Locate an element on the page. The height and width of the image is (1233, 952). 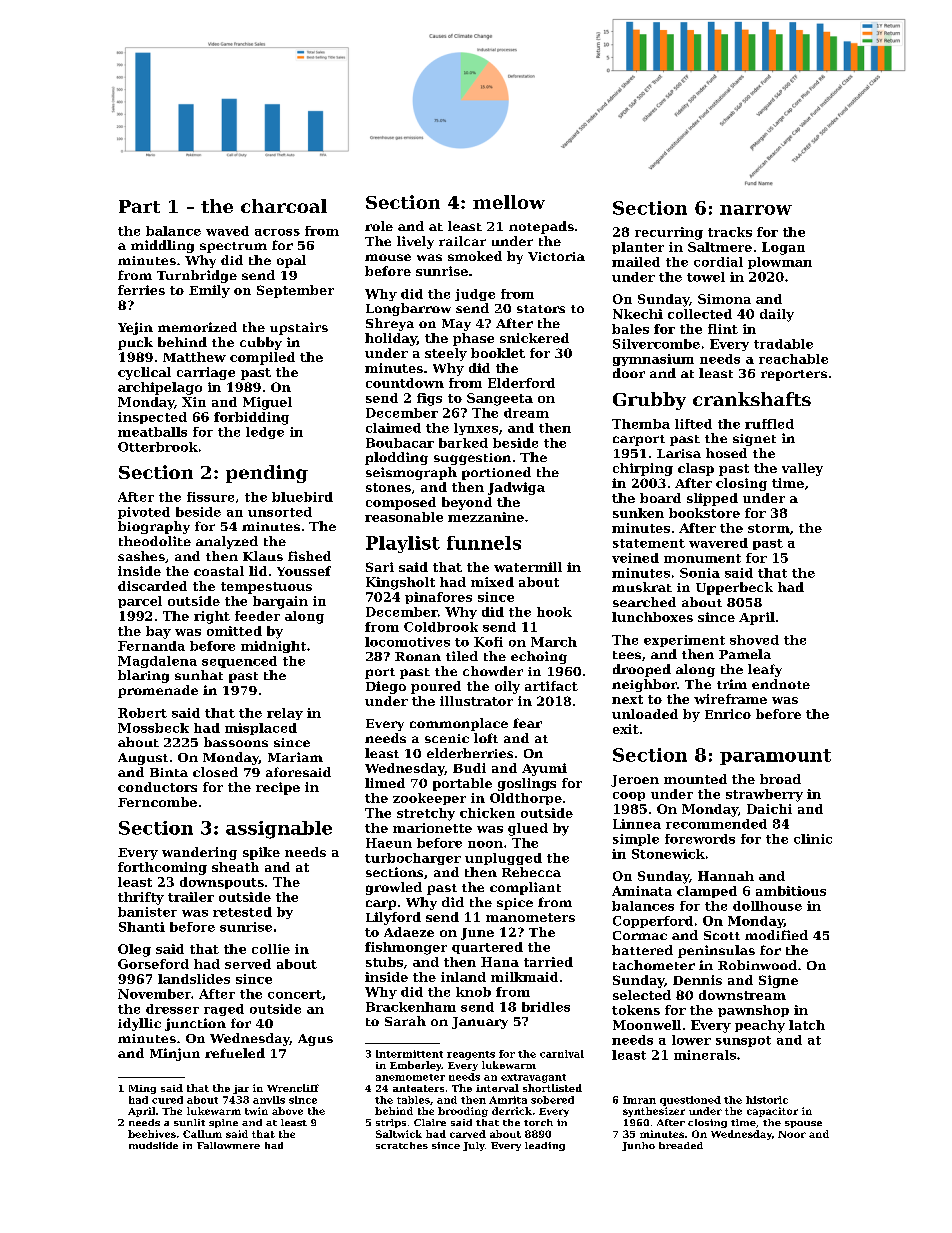
above is located at coordinates (287, 1111).
